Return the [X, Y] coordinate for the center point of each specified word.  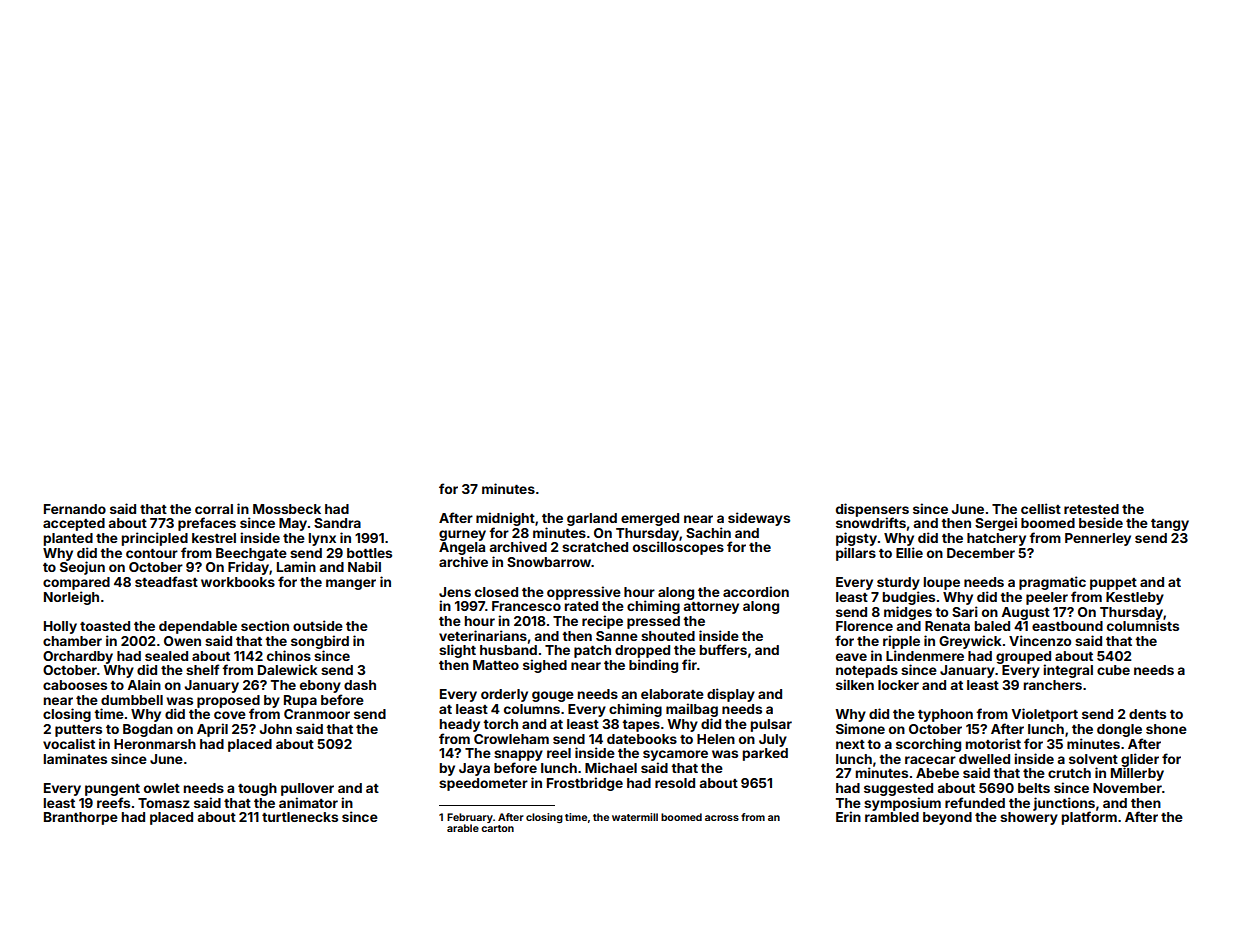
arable [463, 828]
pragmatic [1052, 583]
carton [497, 828]
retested [1091, 509]
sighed [545, 666]
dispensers [872, 510]
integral [1068, 671]
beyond [947, 818]
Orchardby [78, 657]
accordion [756, 591]
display [731, 695]
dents [1147, 714]
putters [78, 731]
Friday [248, 568]
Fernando [75, 509]
